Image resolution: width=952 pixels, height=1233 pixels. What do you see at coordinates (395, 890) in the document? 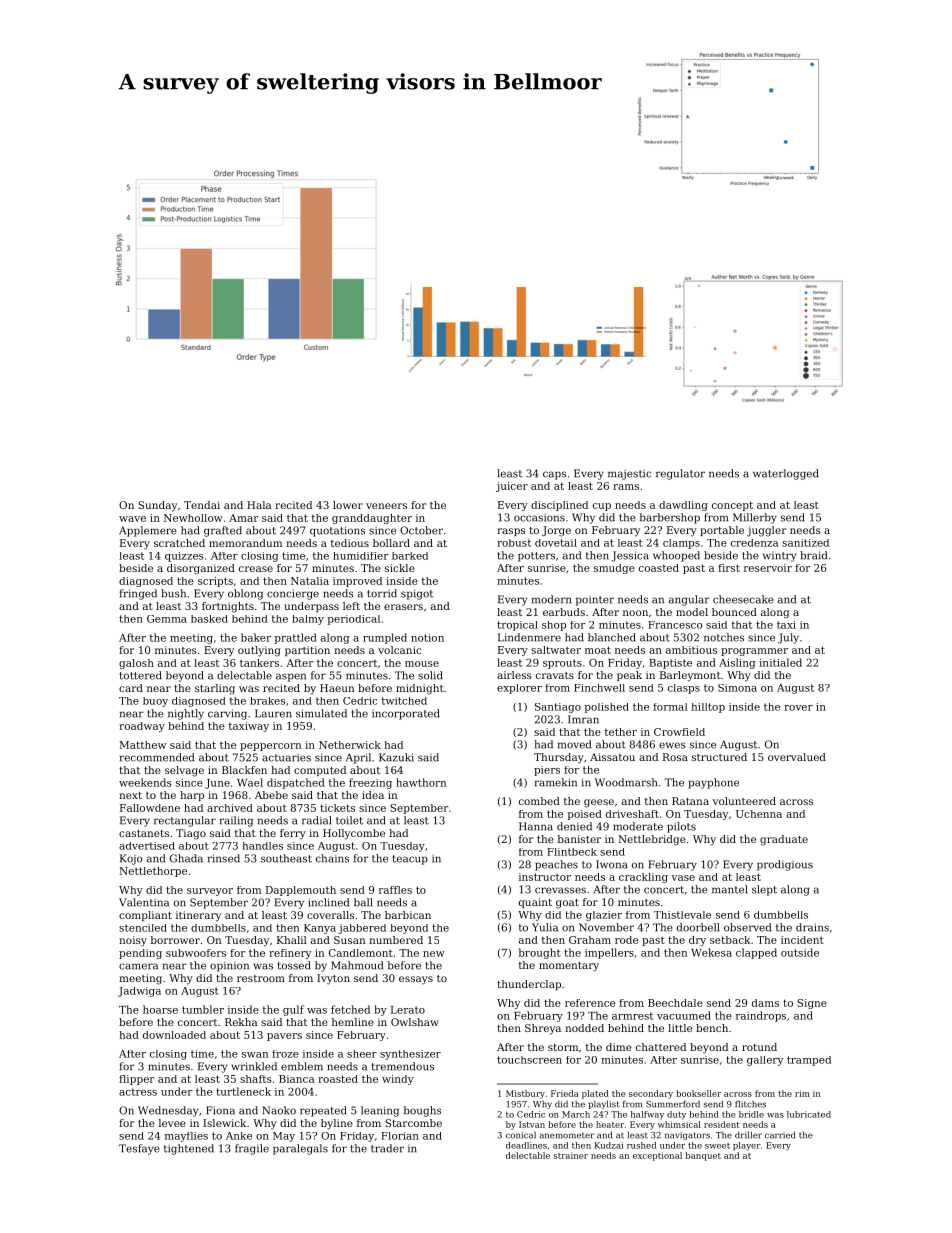
I see `raffles` at bounding box center [395, 890].
